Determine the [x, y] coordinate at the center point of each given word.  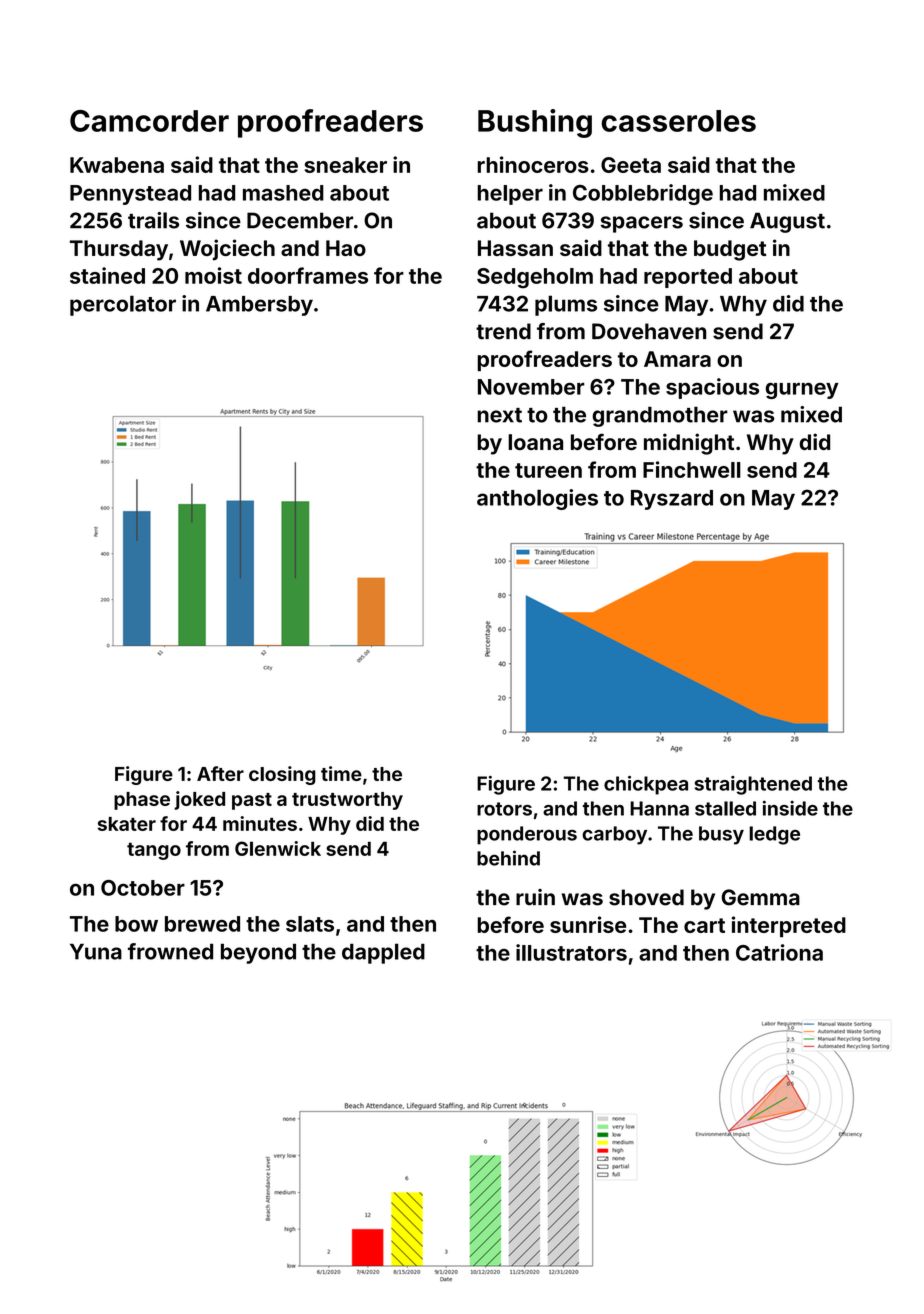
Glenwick [278, 848]
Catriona [779, 952]
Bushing [535, 123]
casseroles [679, 121]
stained [107, 275]
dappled [383, 953]
